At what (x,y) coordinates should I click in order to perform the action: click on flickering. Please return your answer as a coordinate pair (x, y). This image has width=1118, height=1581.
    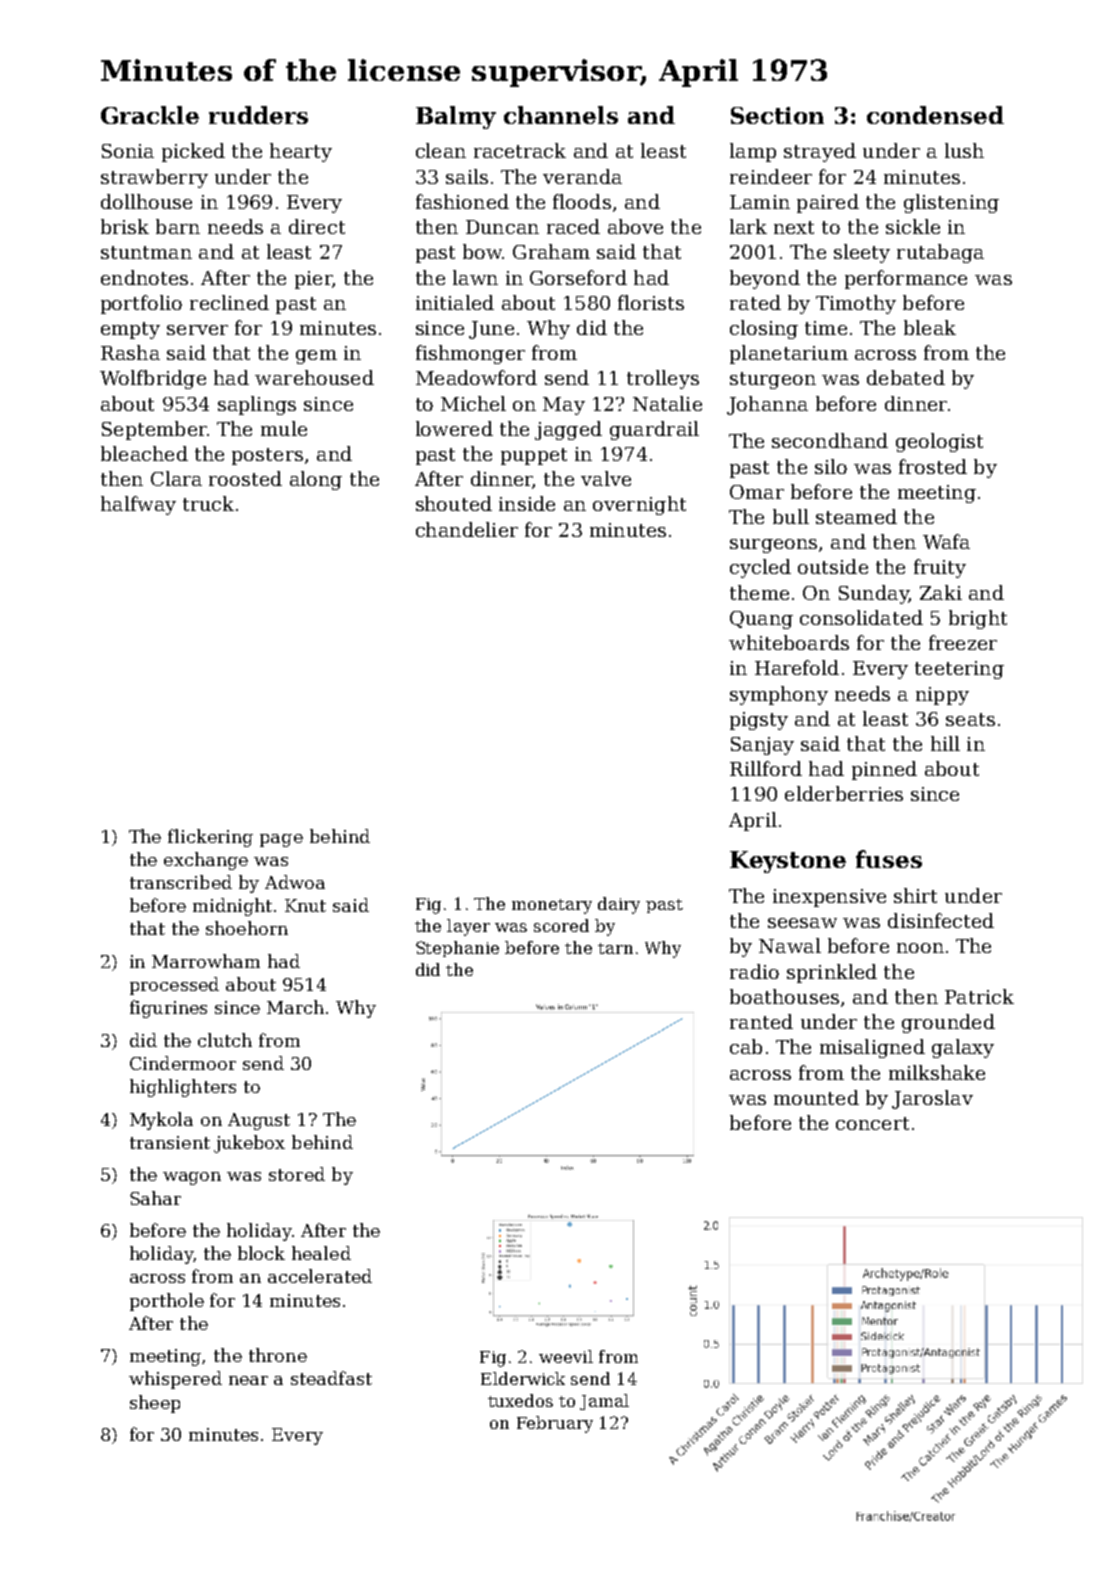
    Looking at the image, I should click on (210, 838).
